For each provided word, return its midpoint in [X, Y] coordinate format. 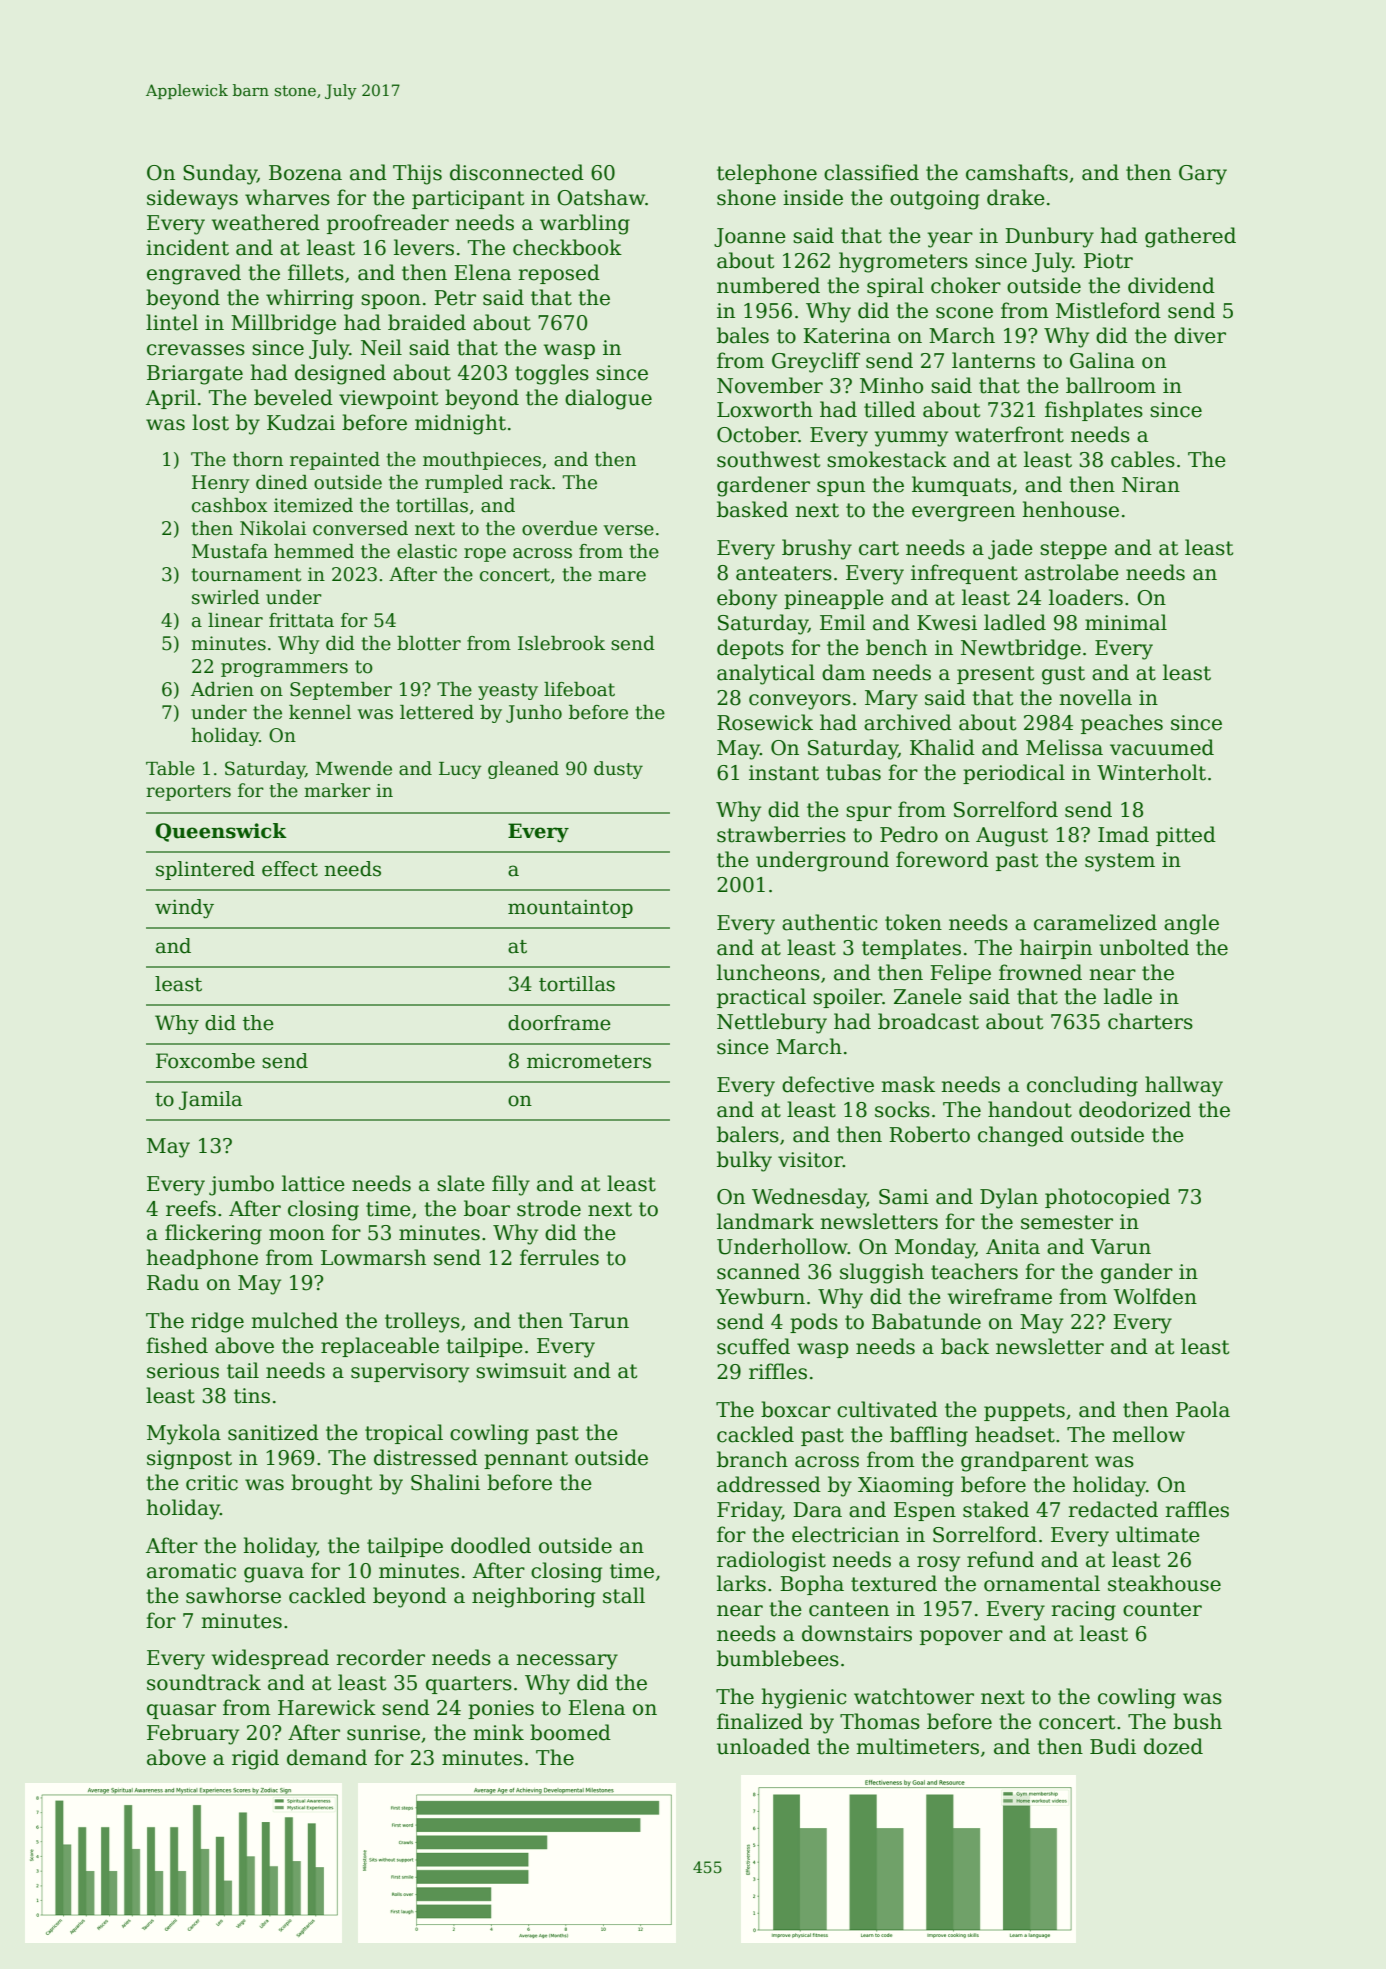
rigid [255, 1759]
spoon [391, 301]
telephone [767, 174]
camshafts [1017, 172]
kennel [320, 712]
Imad [1123, 834]
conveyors [800, 702]
